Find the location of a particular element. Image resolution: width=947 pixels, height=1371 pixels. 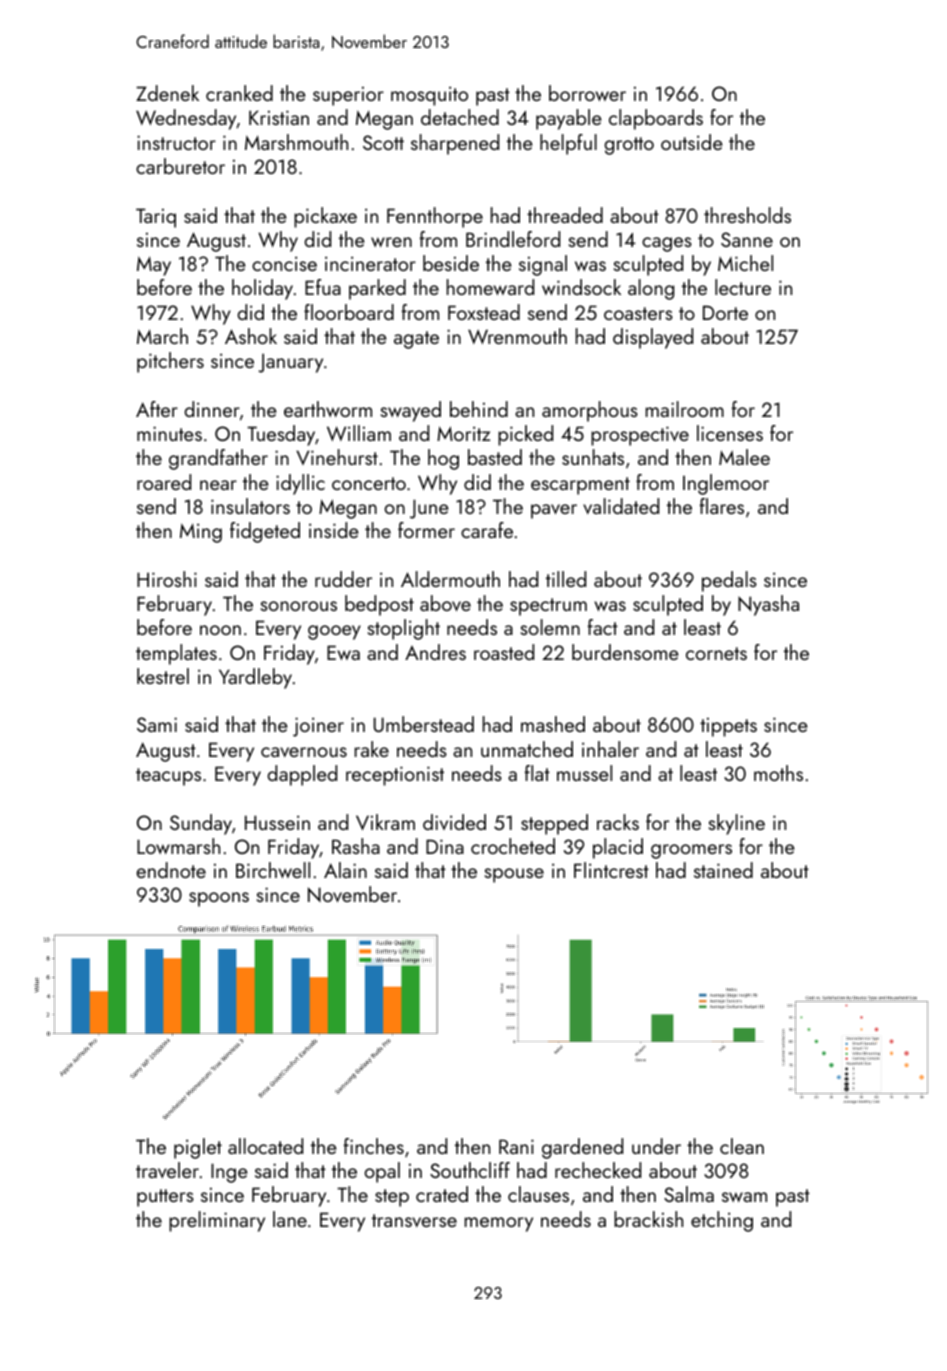

teacups is located at coordinates (168, 777).
